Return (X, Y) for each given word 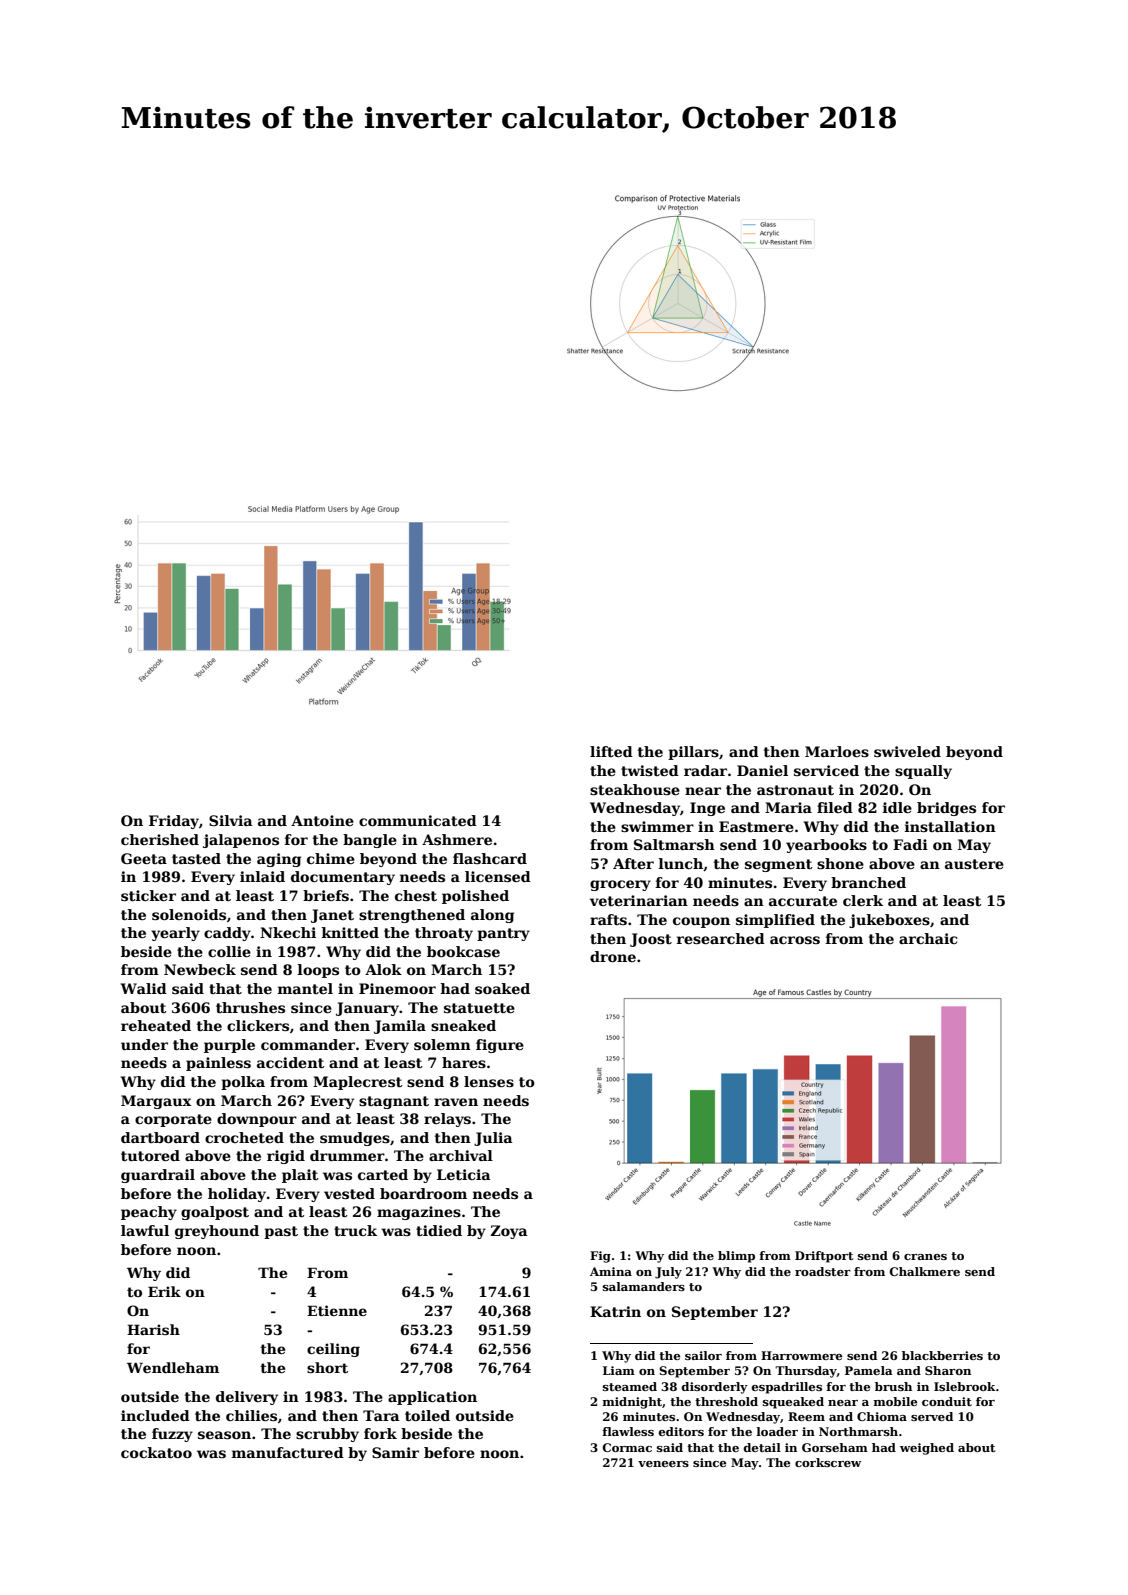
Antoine (322, 820)
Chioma (882, 1416)
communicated (418, 820)
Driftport (824, 1257)
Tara (381, 1415)
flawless (628, 1431)
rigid (286, 1157)
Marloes (837, 751)
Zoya (509, 1232)
